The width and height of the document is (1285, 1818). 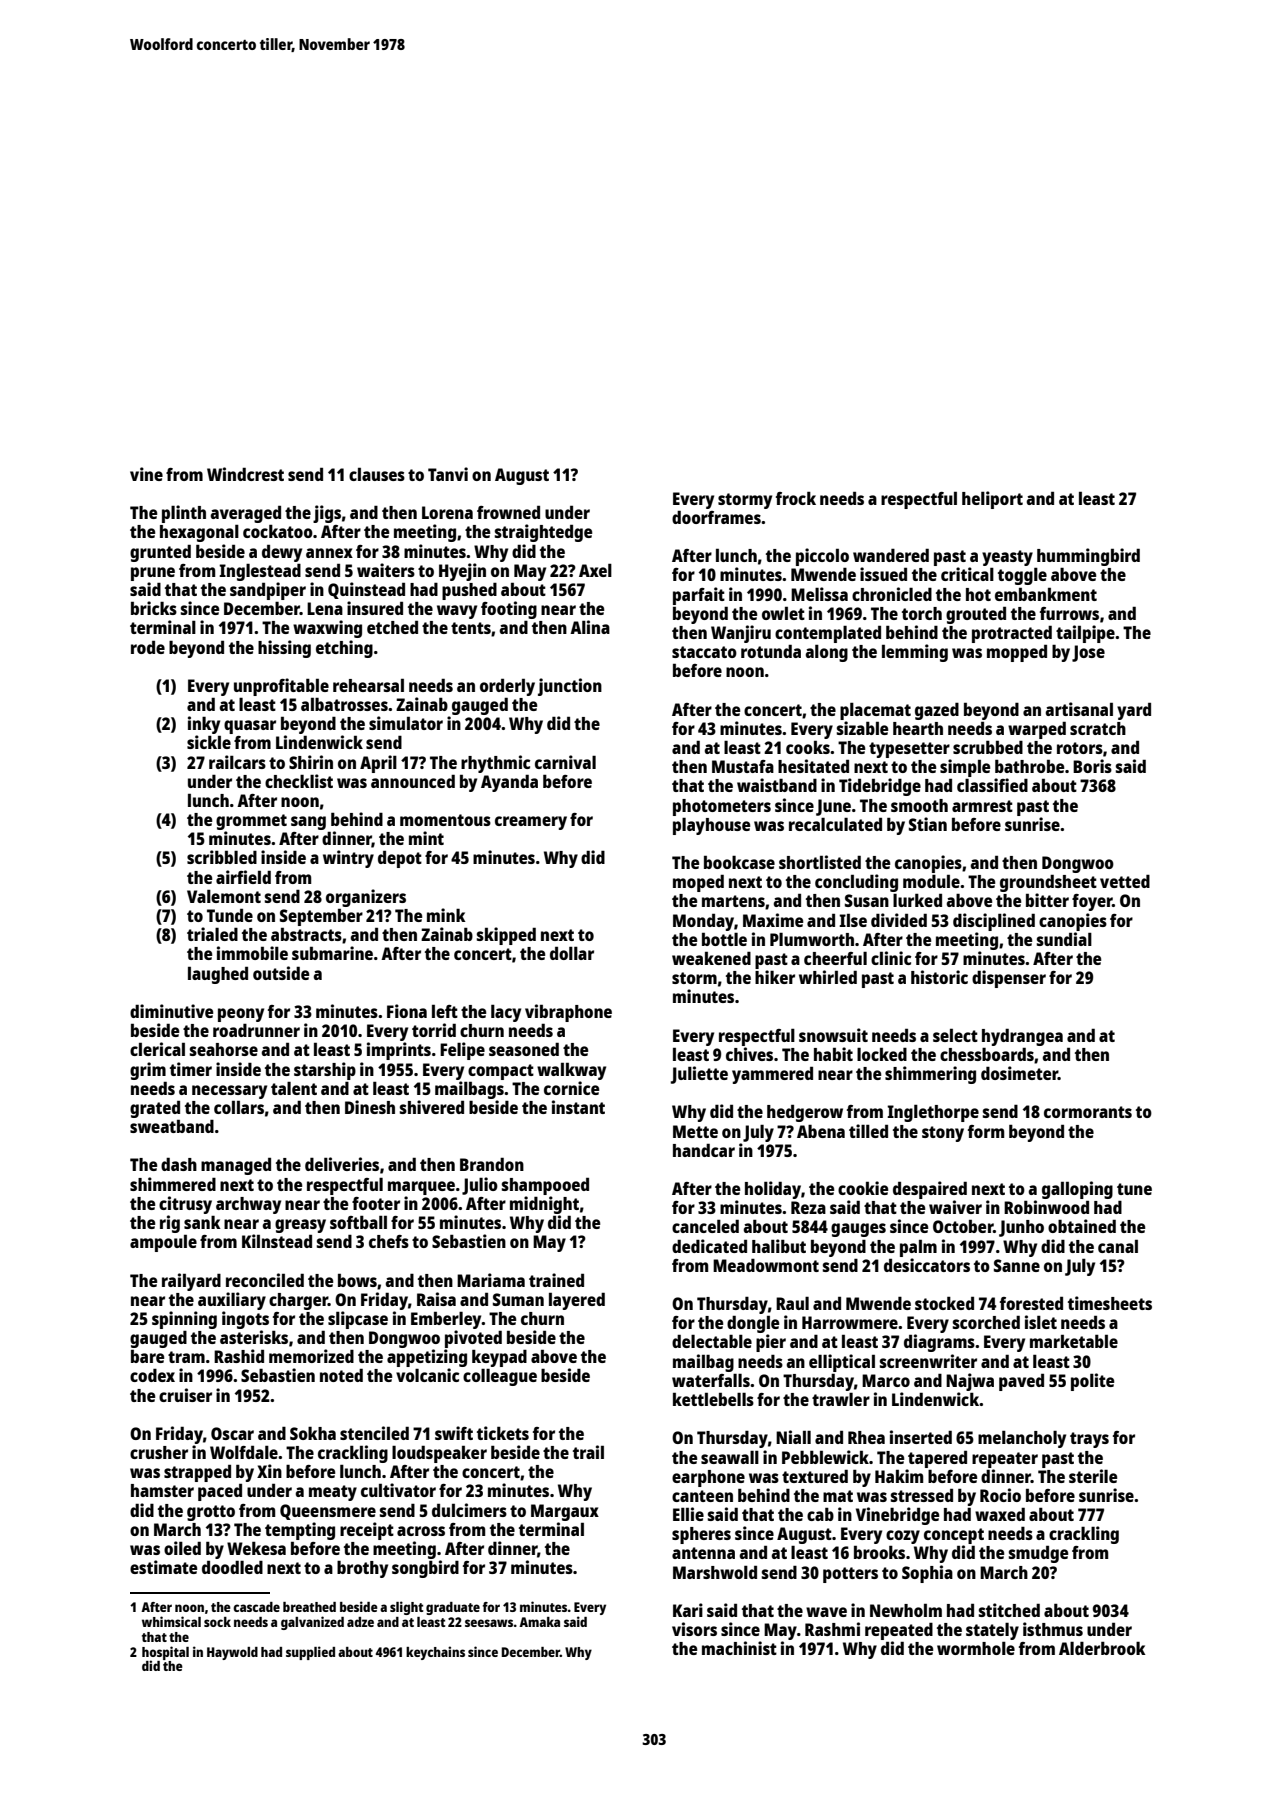 What do you see at coordinates (699, 596) in the document?
I see `parfait` at bounding box center [699, 596].
